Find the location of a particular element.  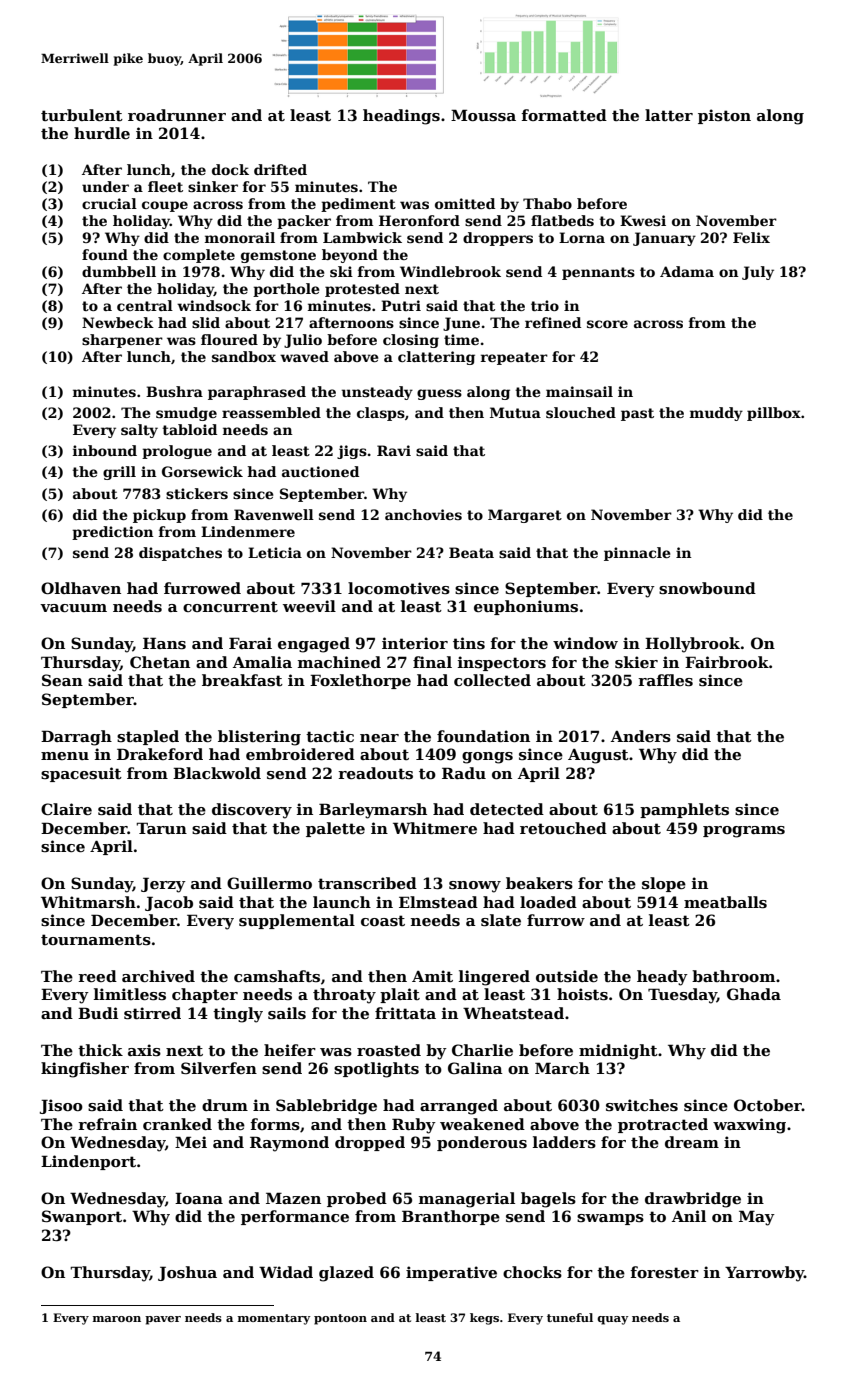

pinnacle is located at coordinates (637, 554).
